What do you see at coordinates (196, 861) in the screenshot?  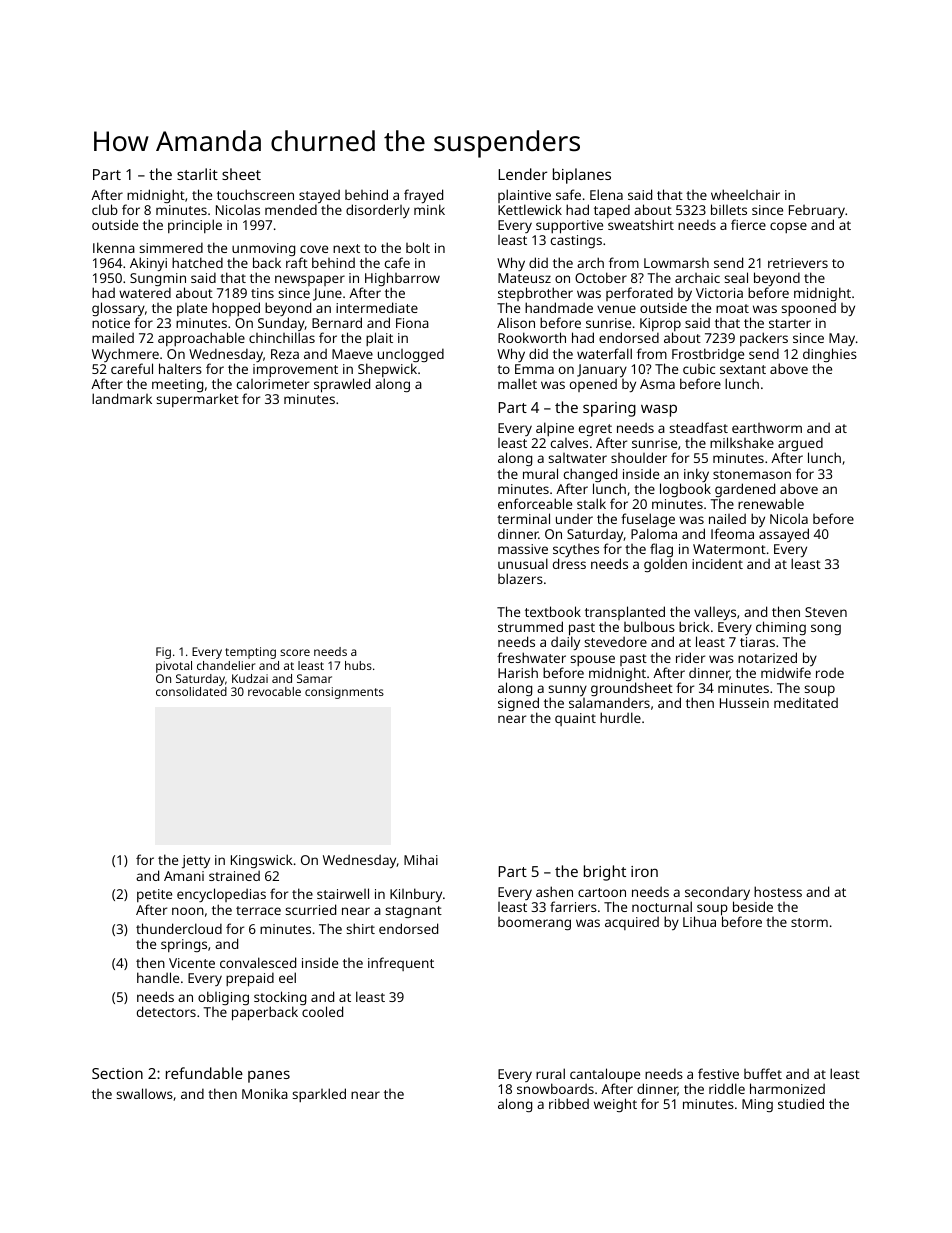 I see `jetty` at bounding box center [196, 861].
